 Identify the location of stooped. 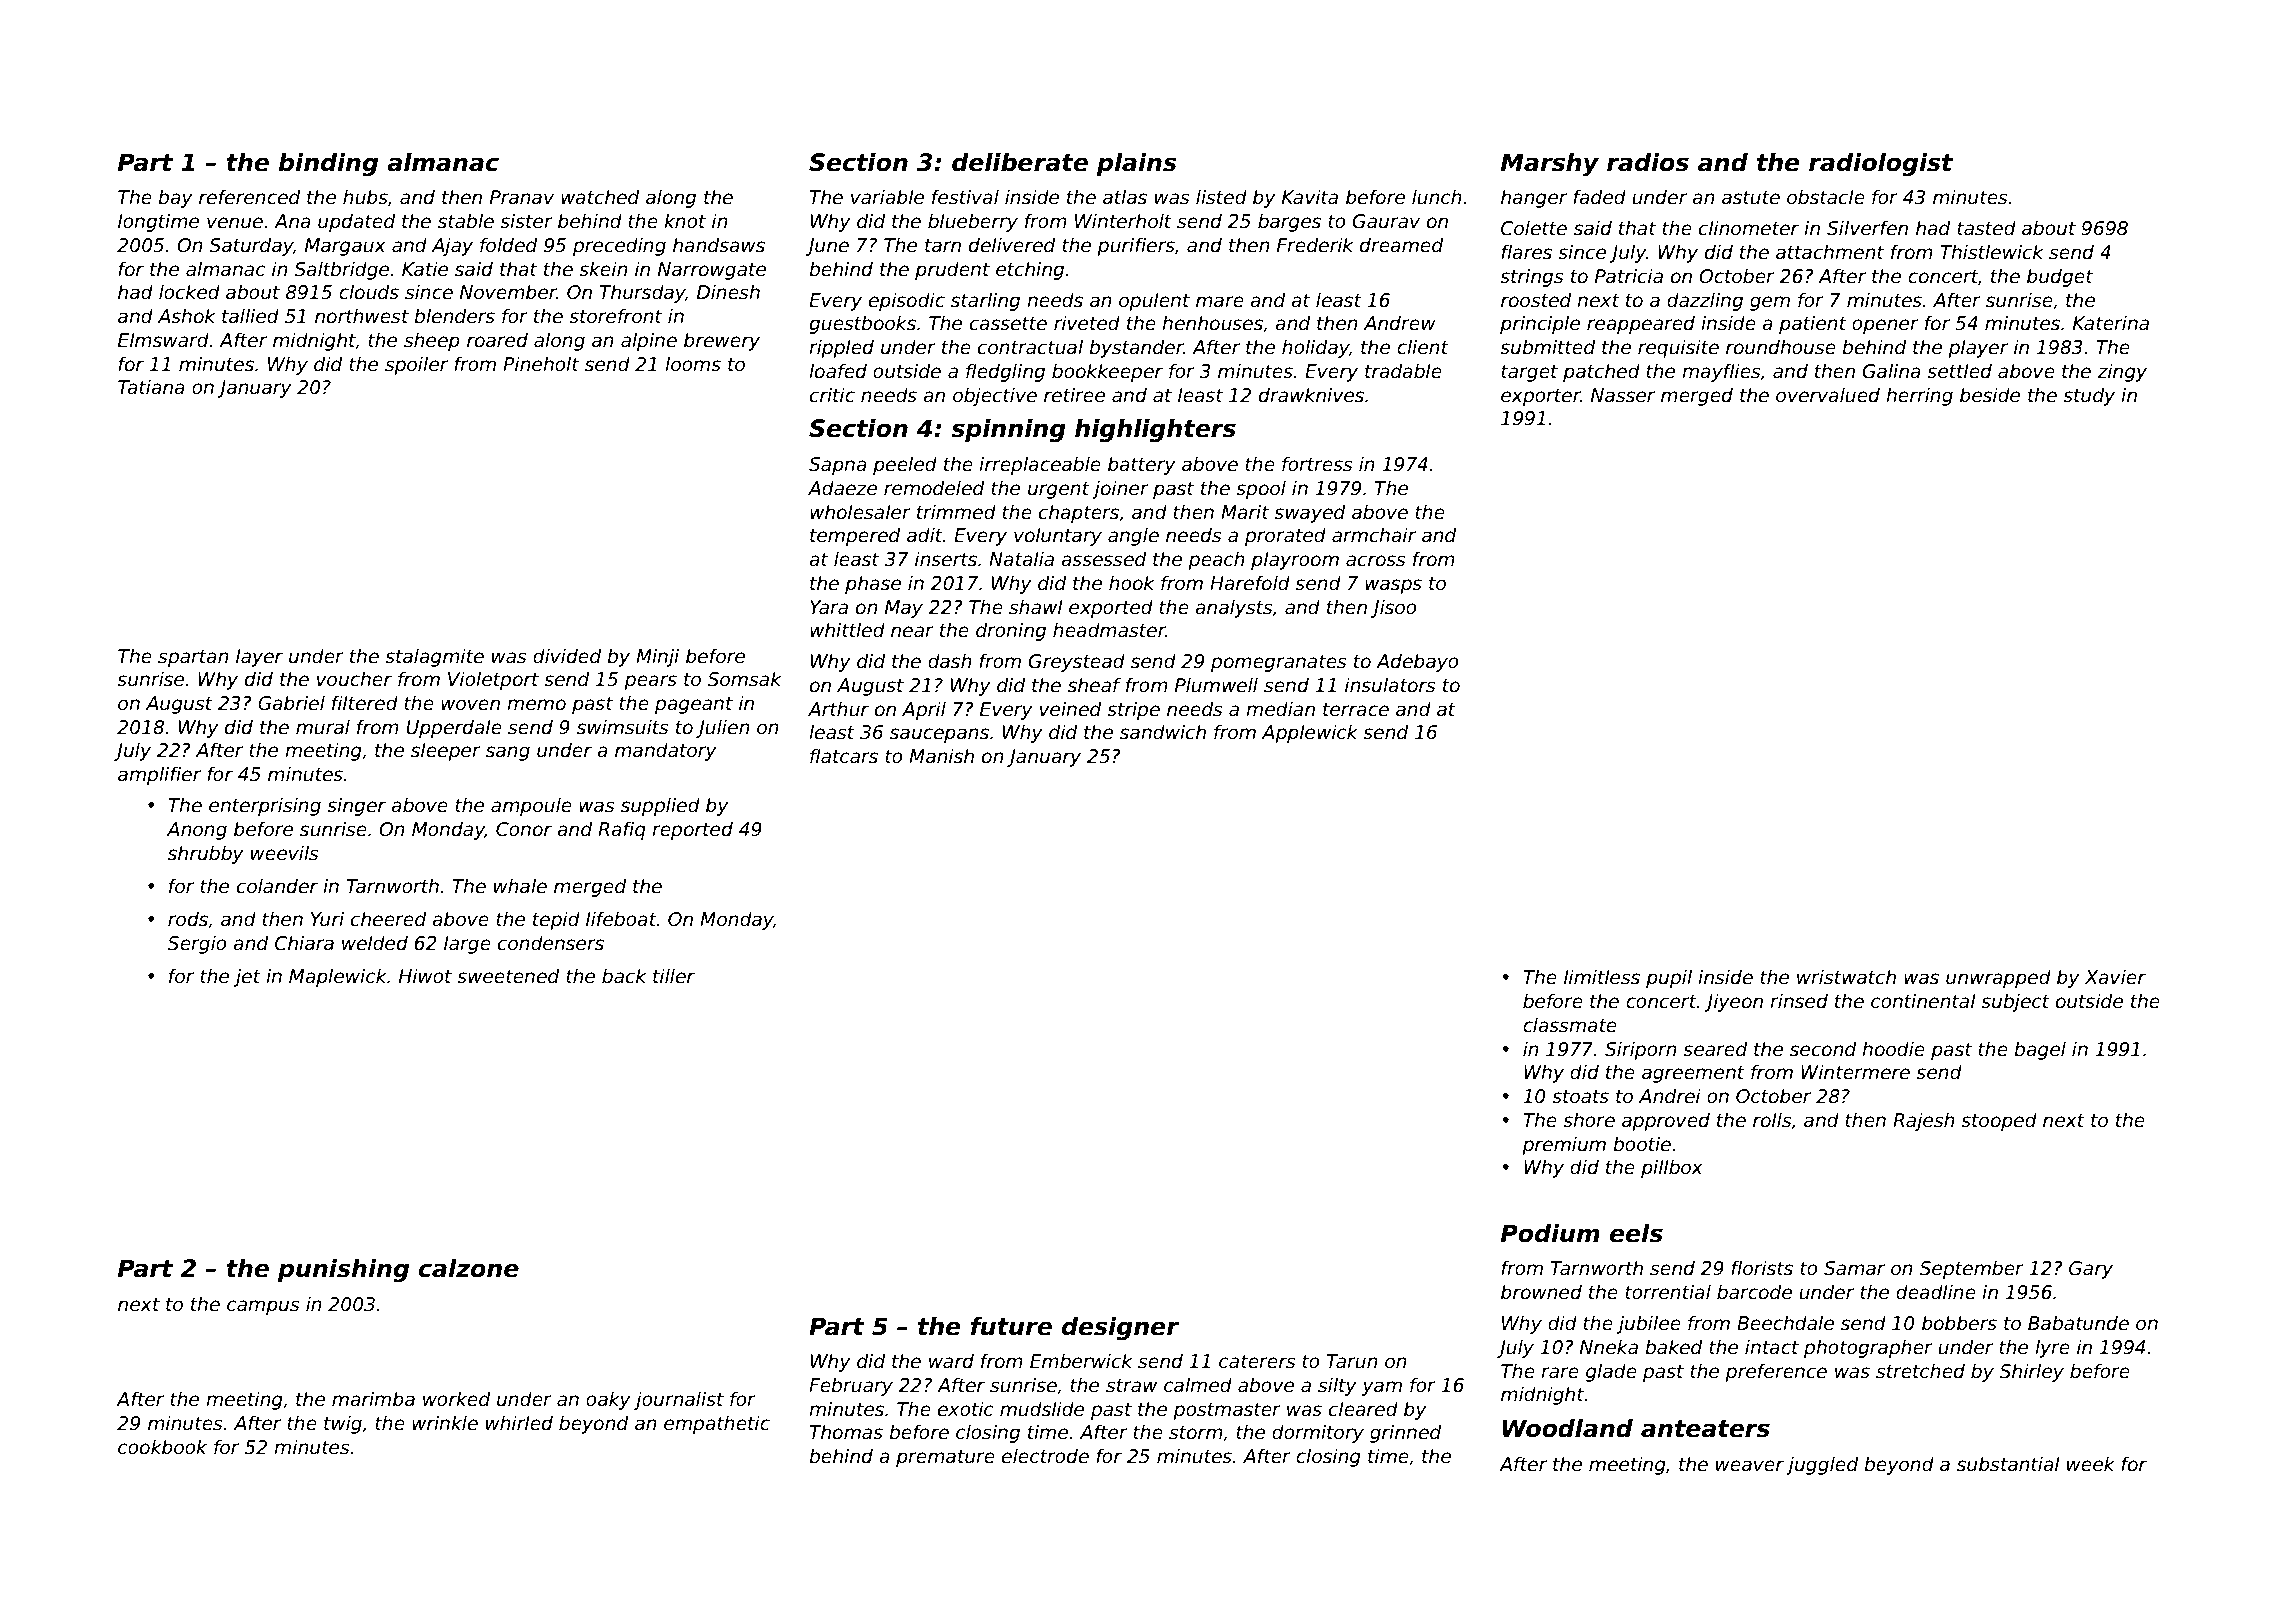
(1999, 1121).
